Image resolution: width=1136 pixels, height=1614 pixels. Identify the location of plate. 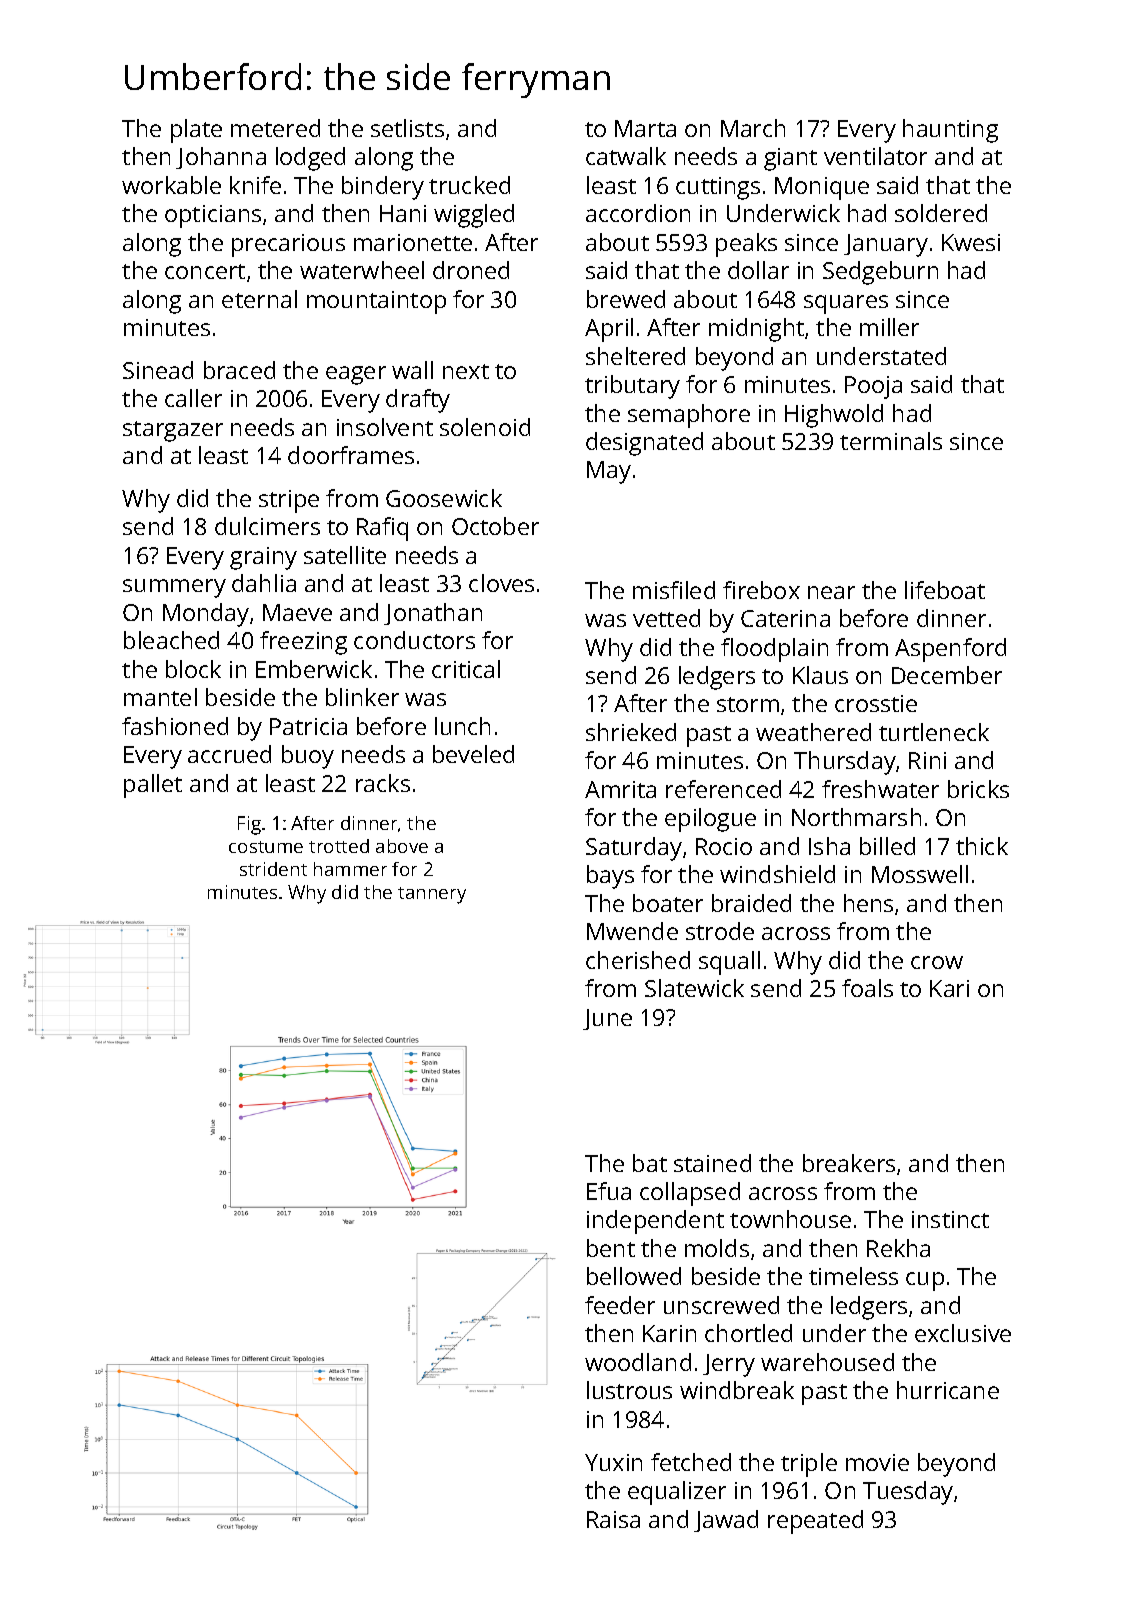
(196, 131).
